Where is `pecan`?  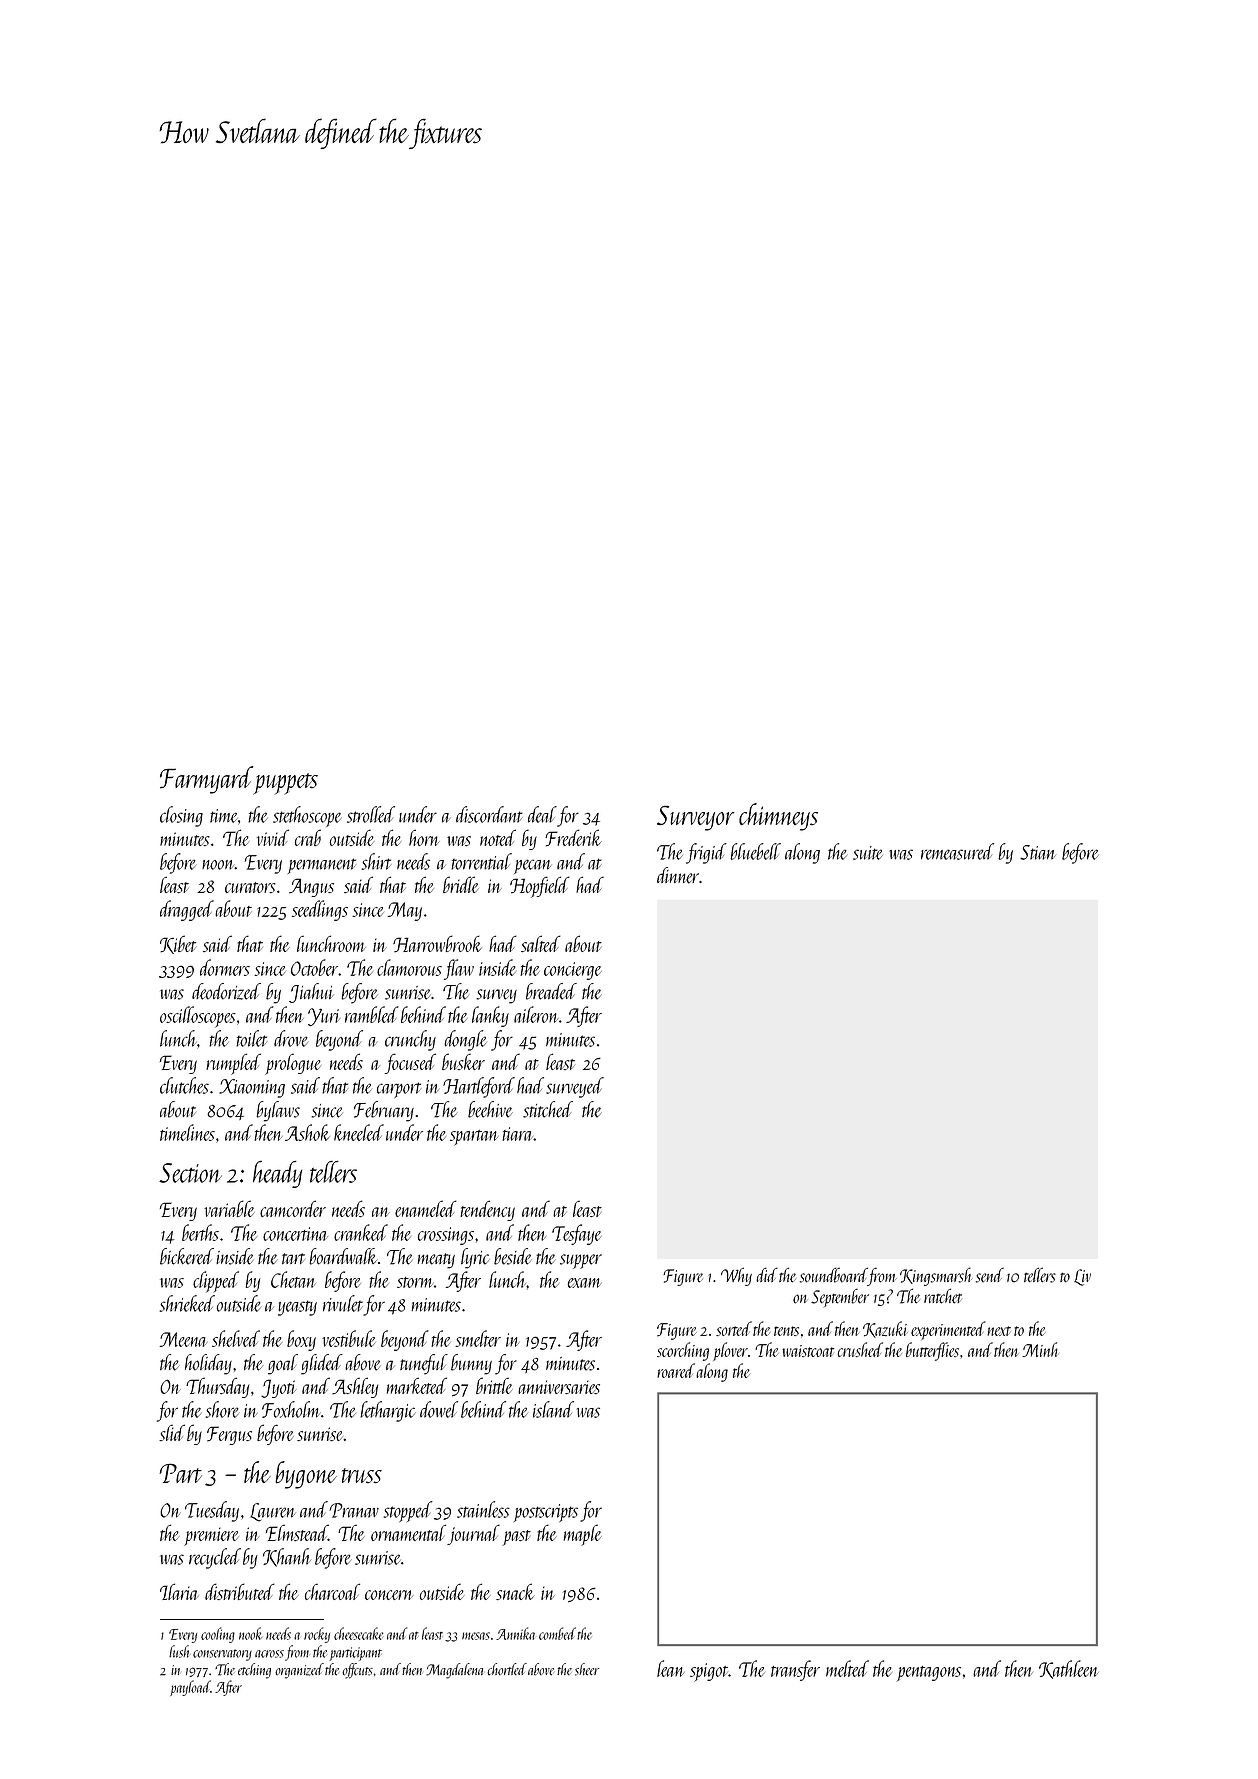 pecan is located at coordinates (533, 866).
